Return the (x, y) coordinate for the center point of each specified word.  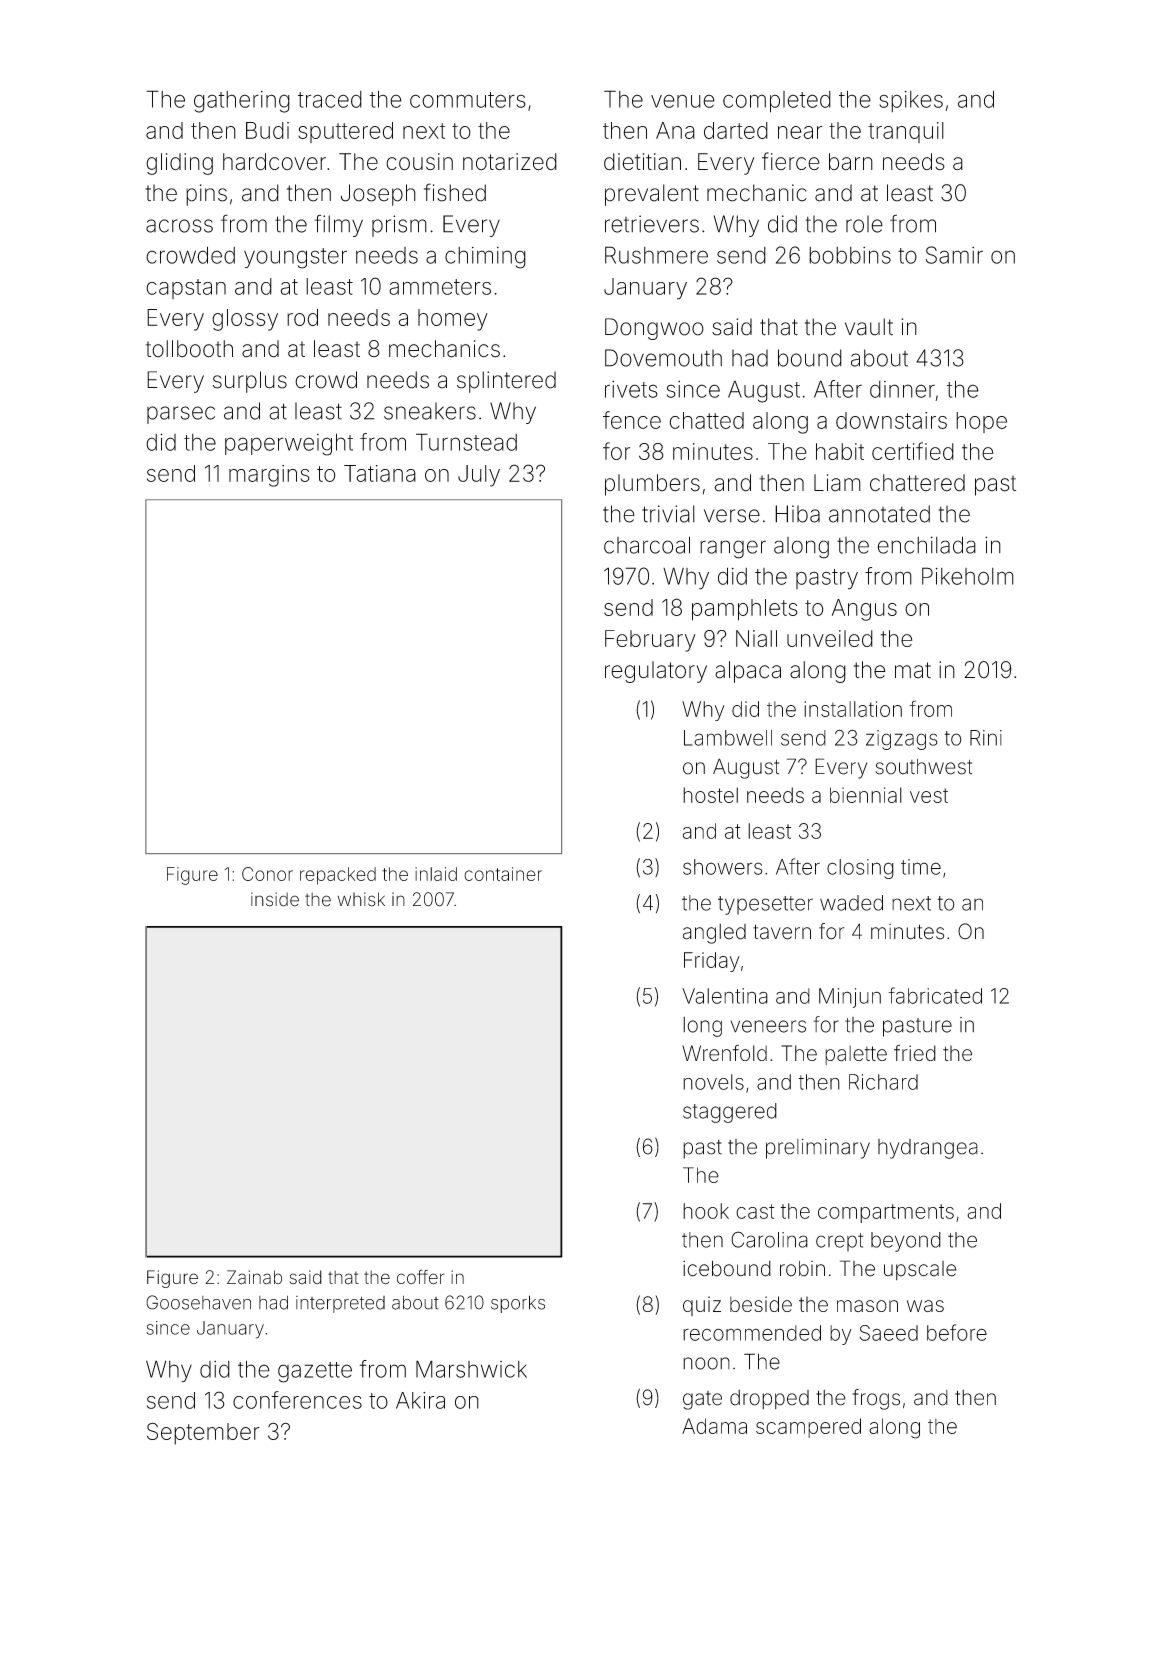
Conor (267, 874)
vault (869, 327)
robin (802, 1269)
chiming (485, 258)
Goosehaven (198, 1302)
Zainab (254, 1277)
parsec (181, 415)
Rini (986, 738)
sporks (518, 1304)
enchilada (927, 545)
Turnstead (466, 442)
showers (723, 867)
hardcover (274, 162)
